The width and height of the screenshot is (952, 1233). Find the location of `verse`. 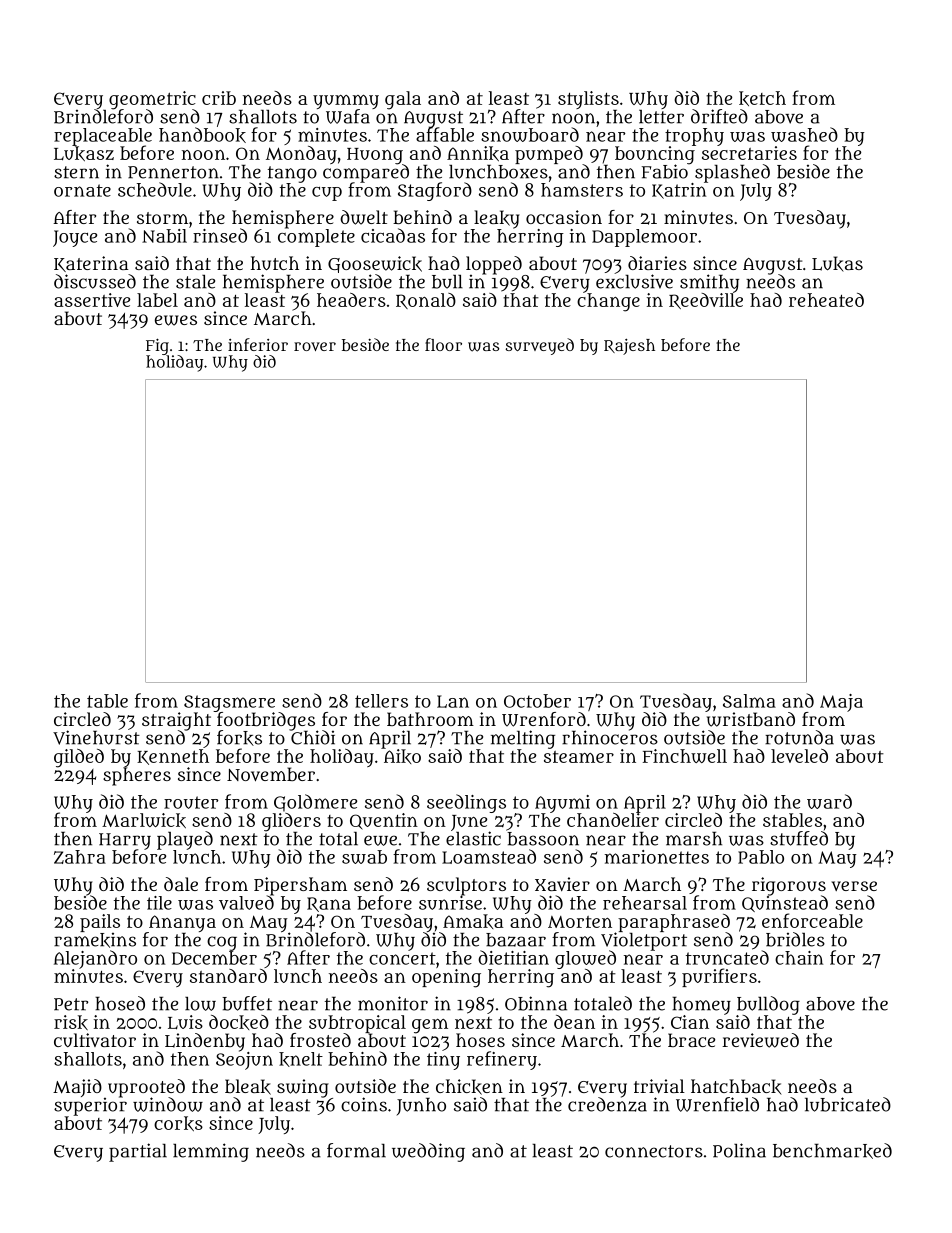

verse is located at coordinates (854, 886).
